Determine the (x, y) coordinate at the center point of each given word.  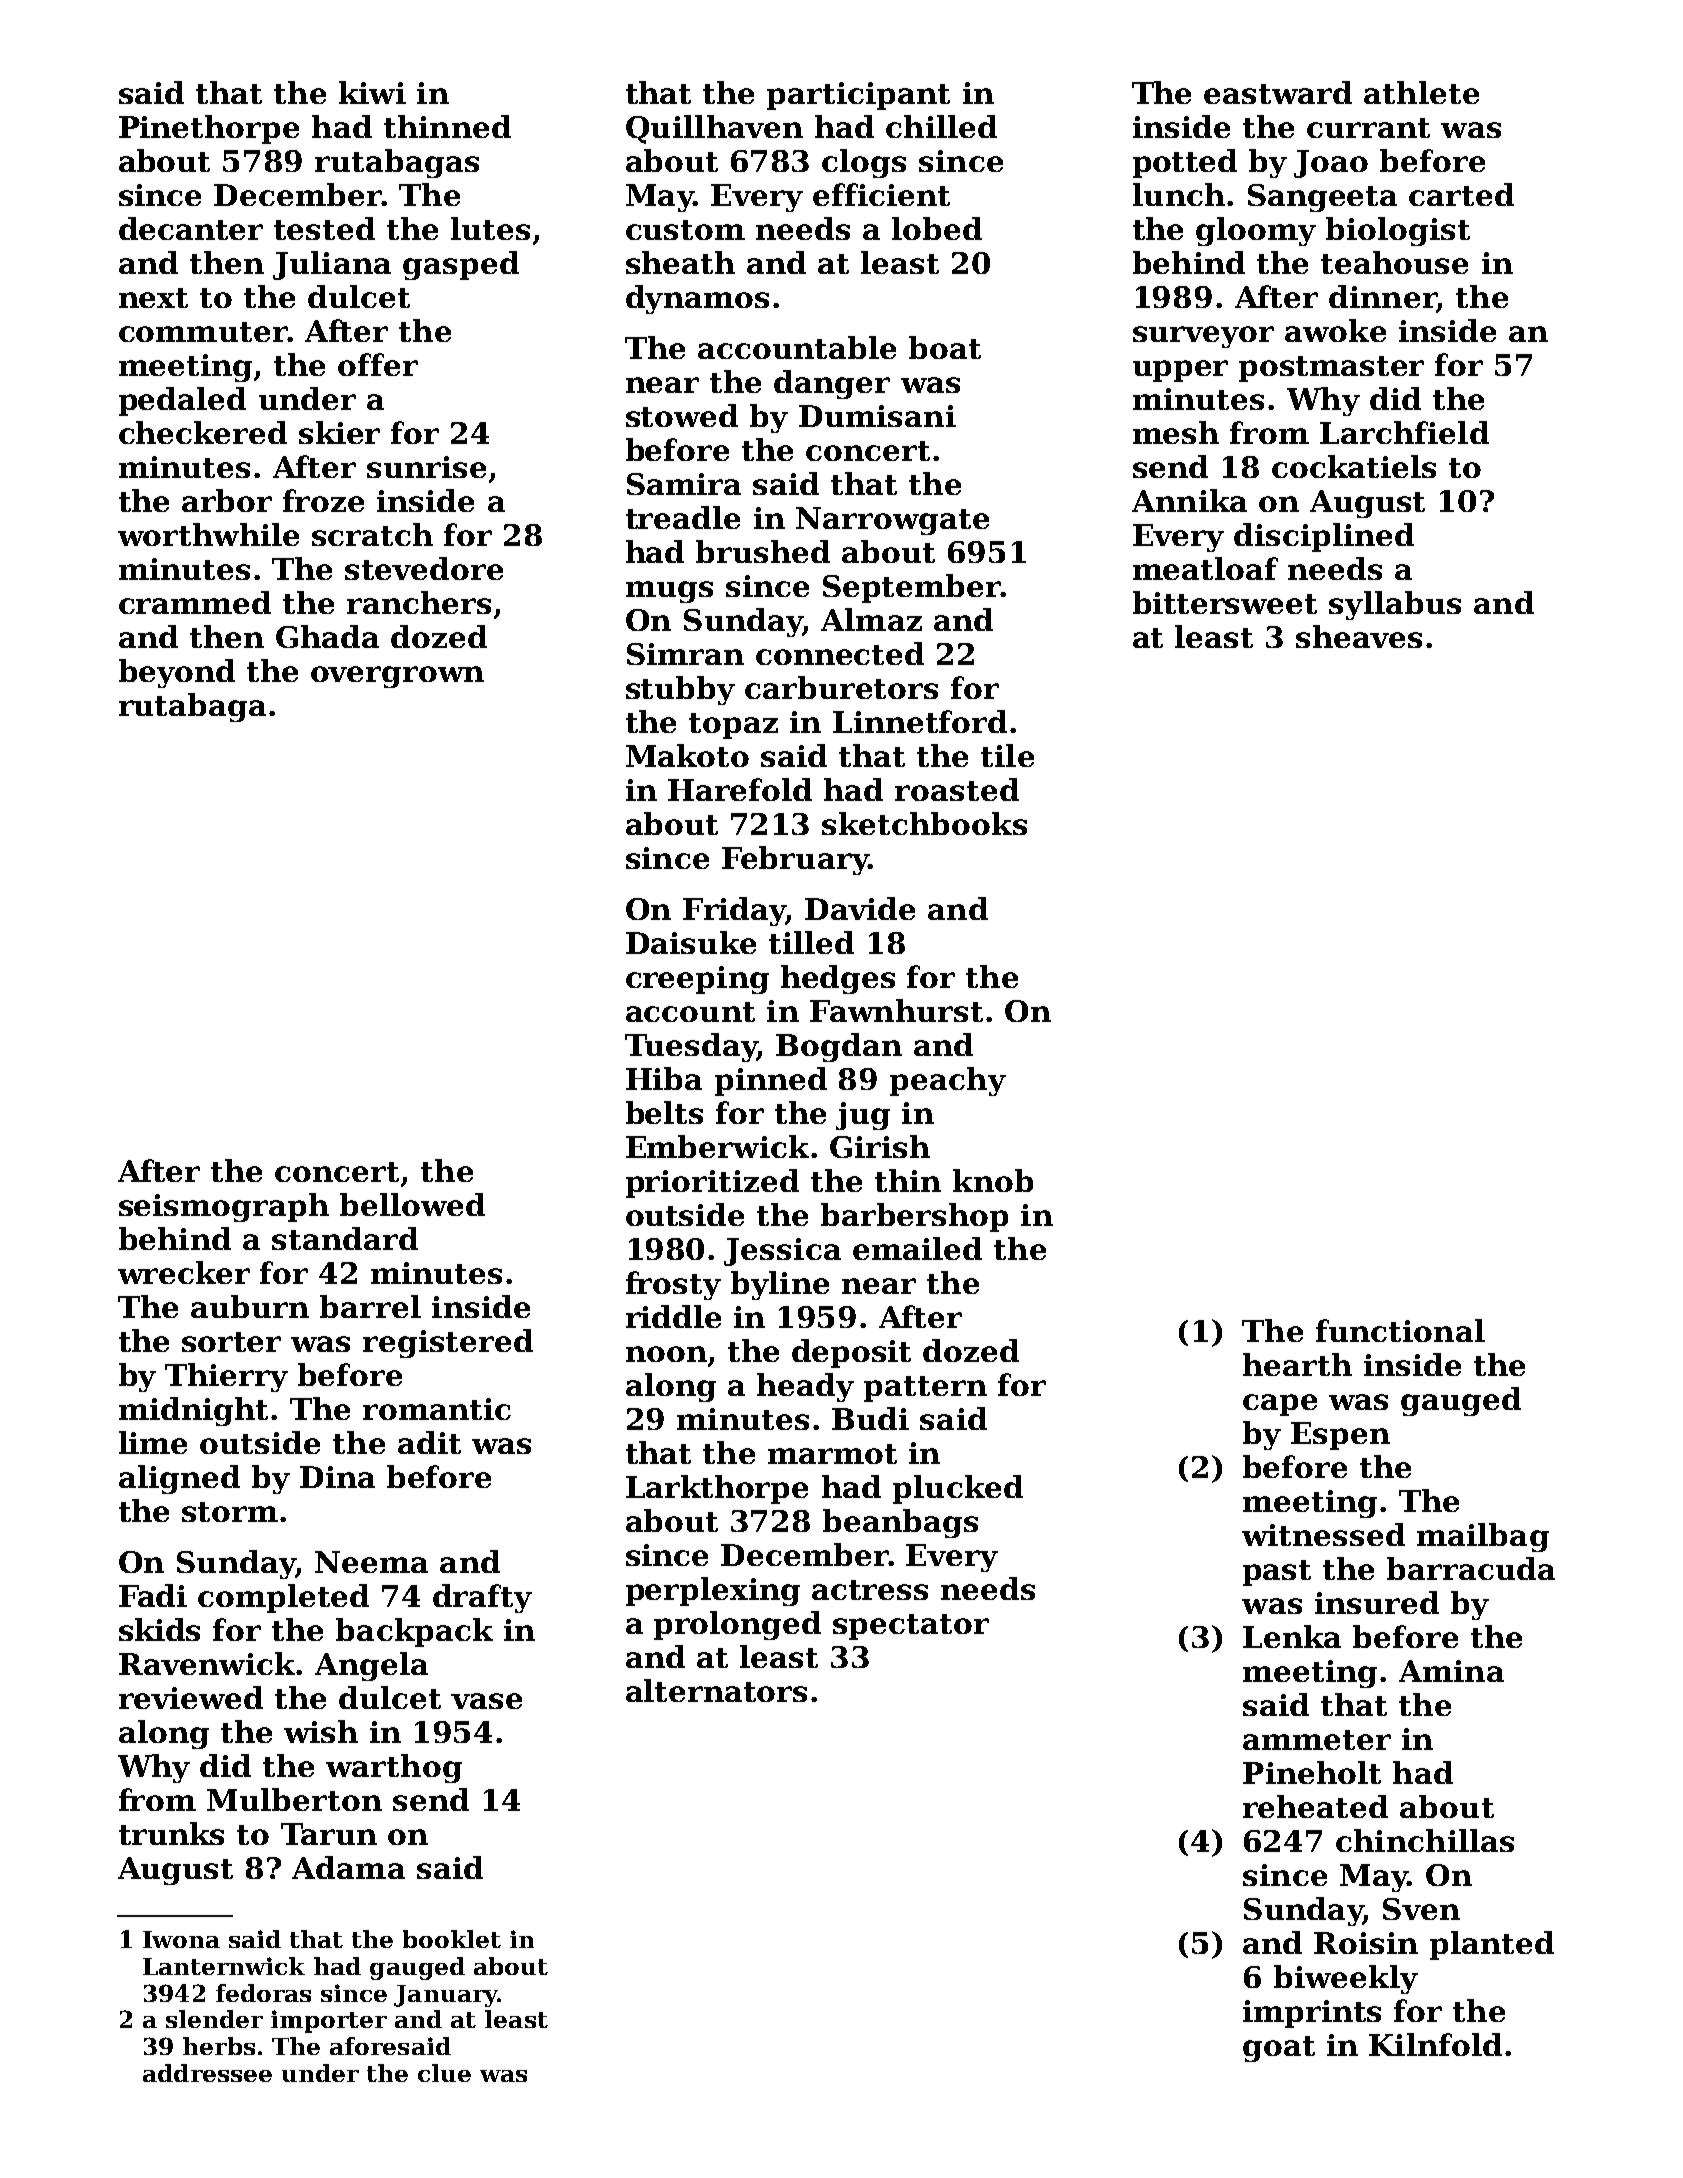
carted (1461, 194)
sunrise (426, 467)
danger (832, 384)
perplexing (713, 1591)
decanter (191, 228)
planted (1492, 1945)
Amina (1451, 1671)
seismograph (224, 1207)
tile (1007, 755)
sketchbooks (924, 823)
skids (159, 1629)
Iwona (181, 1939)
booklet (452, 1939)
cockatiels (1354, 466)
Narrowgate (892, 521)
